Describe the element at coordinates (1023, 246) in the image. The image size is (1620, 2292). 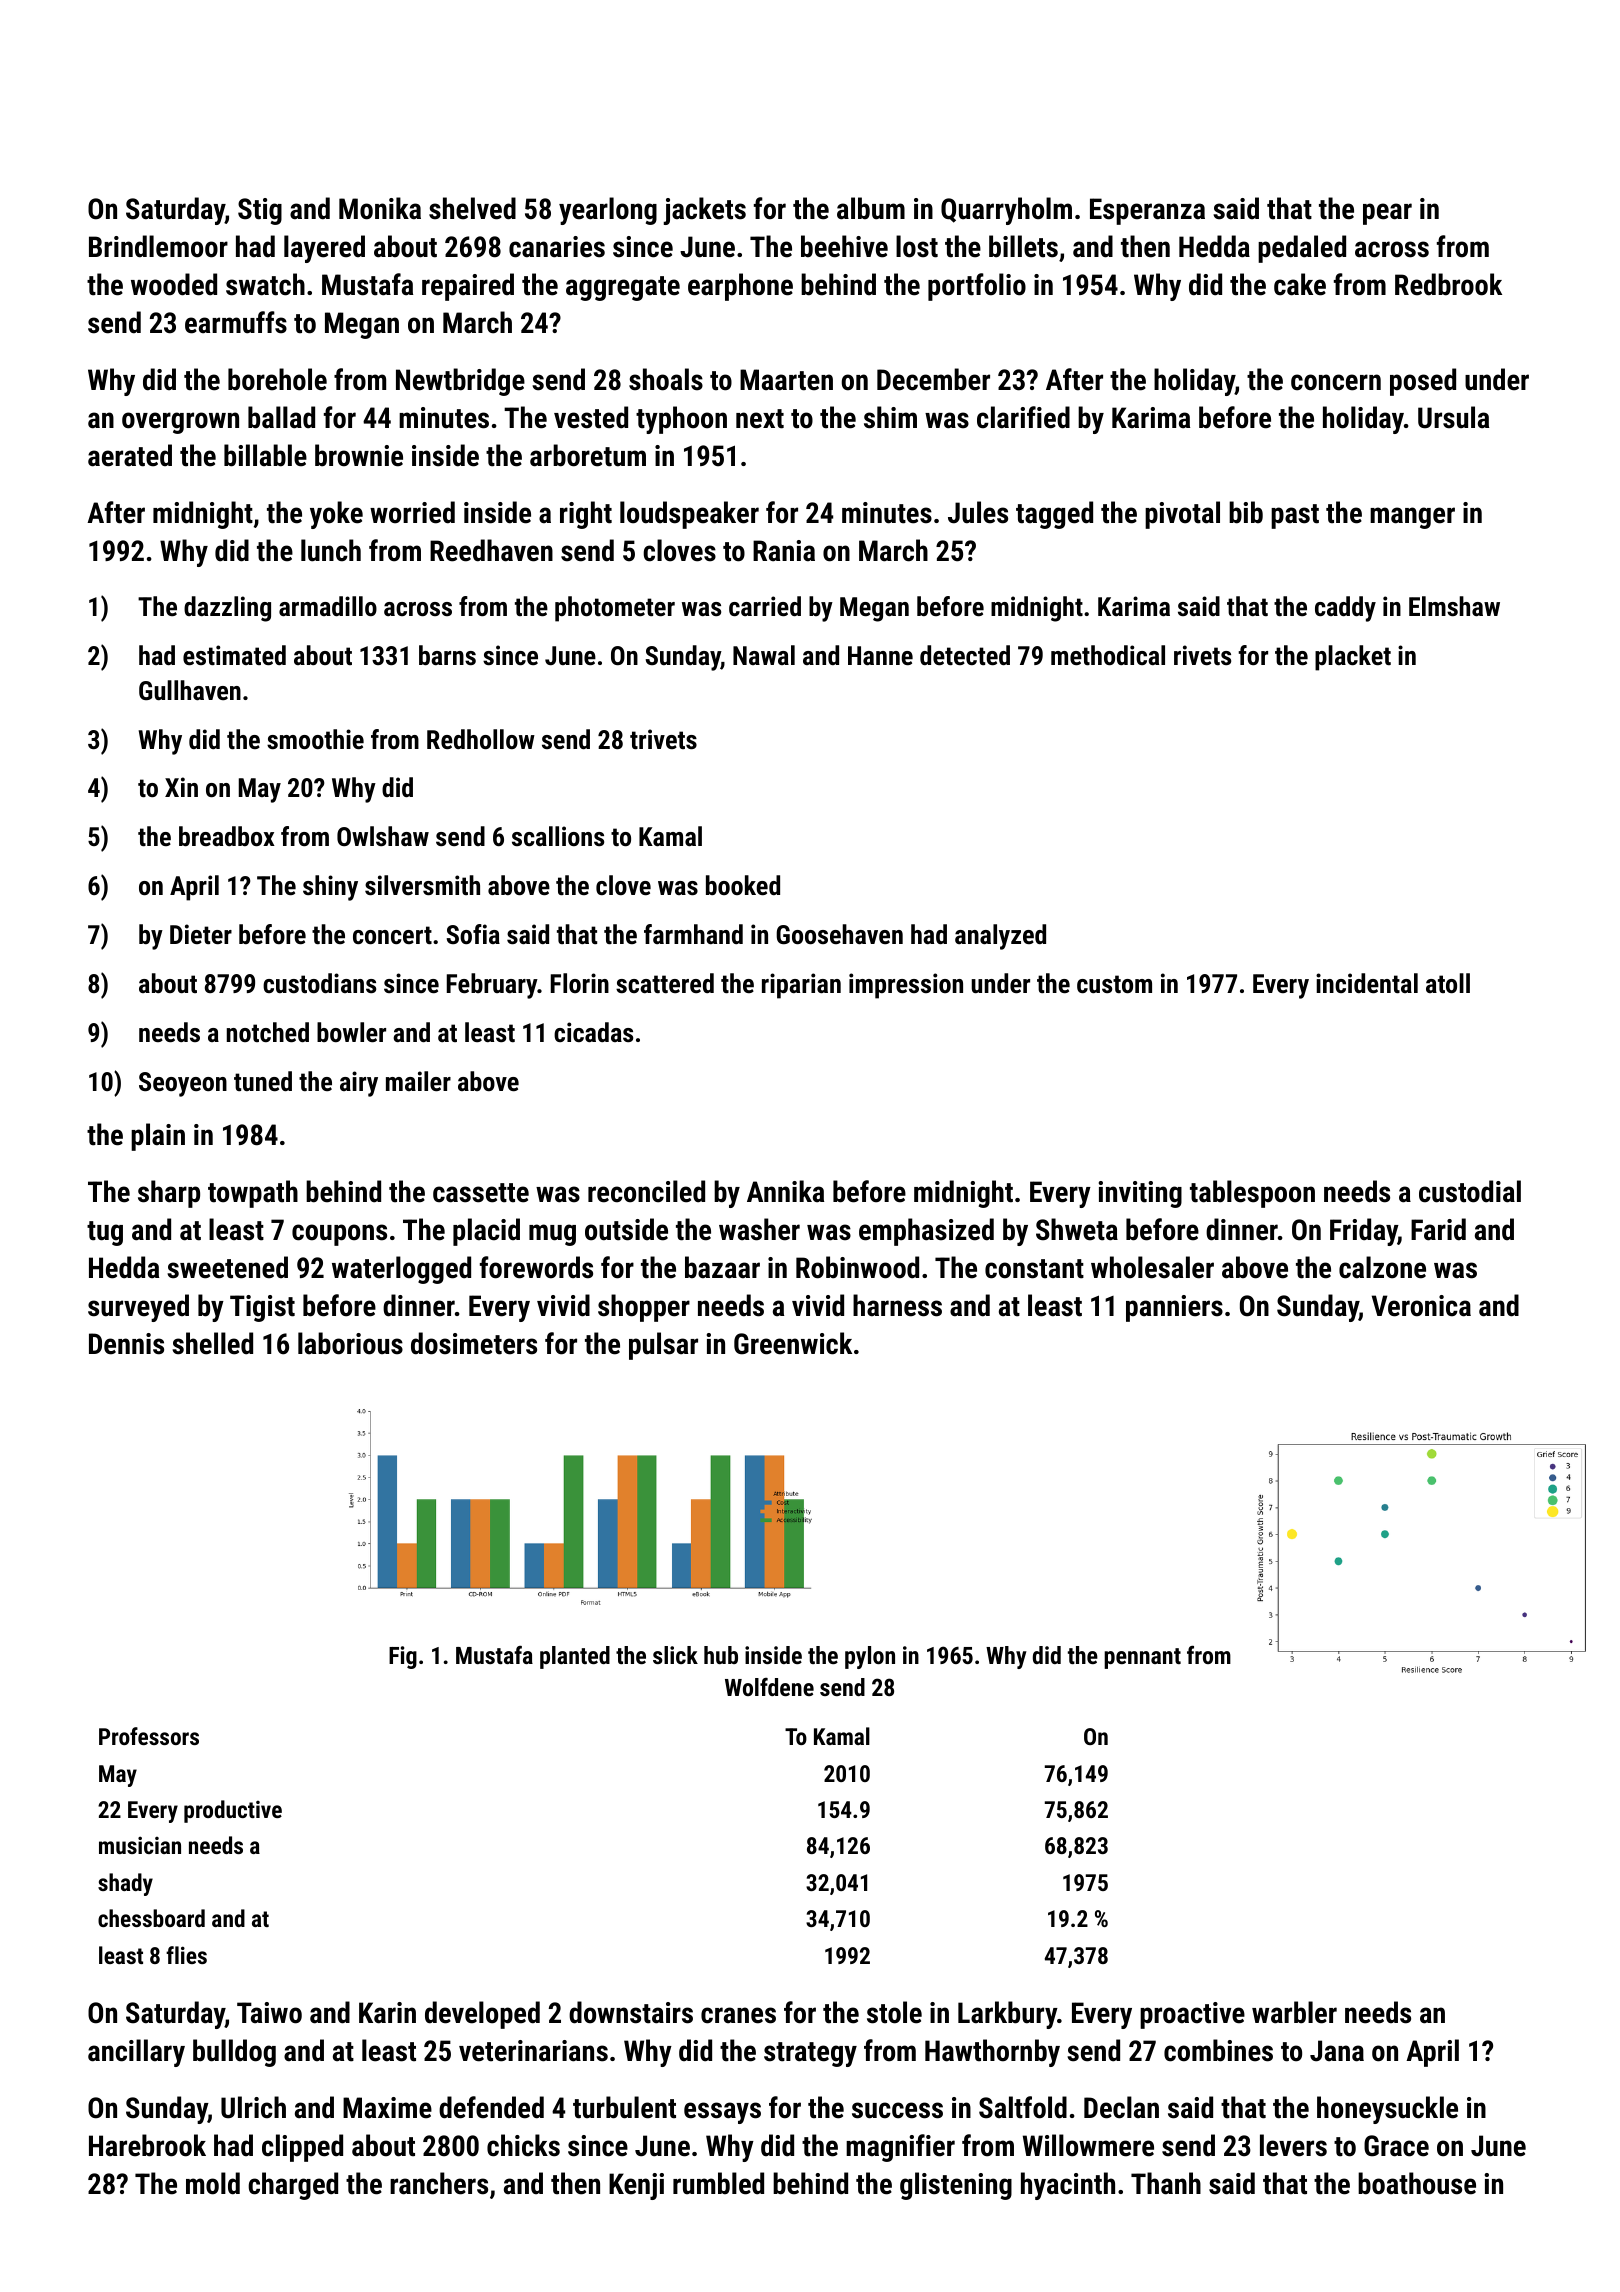
I see `billets` at that location.
